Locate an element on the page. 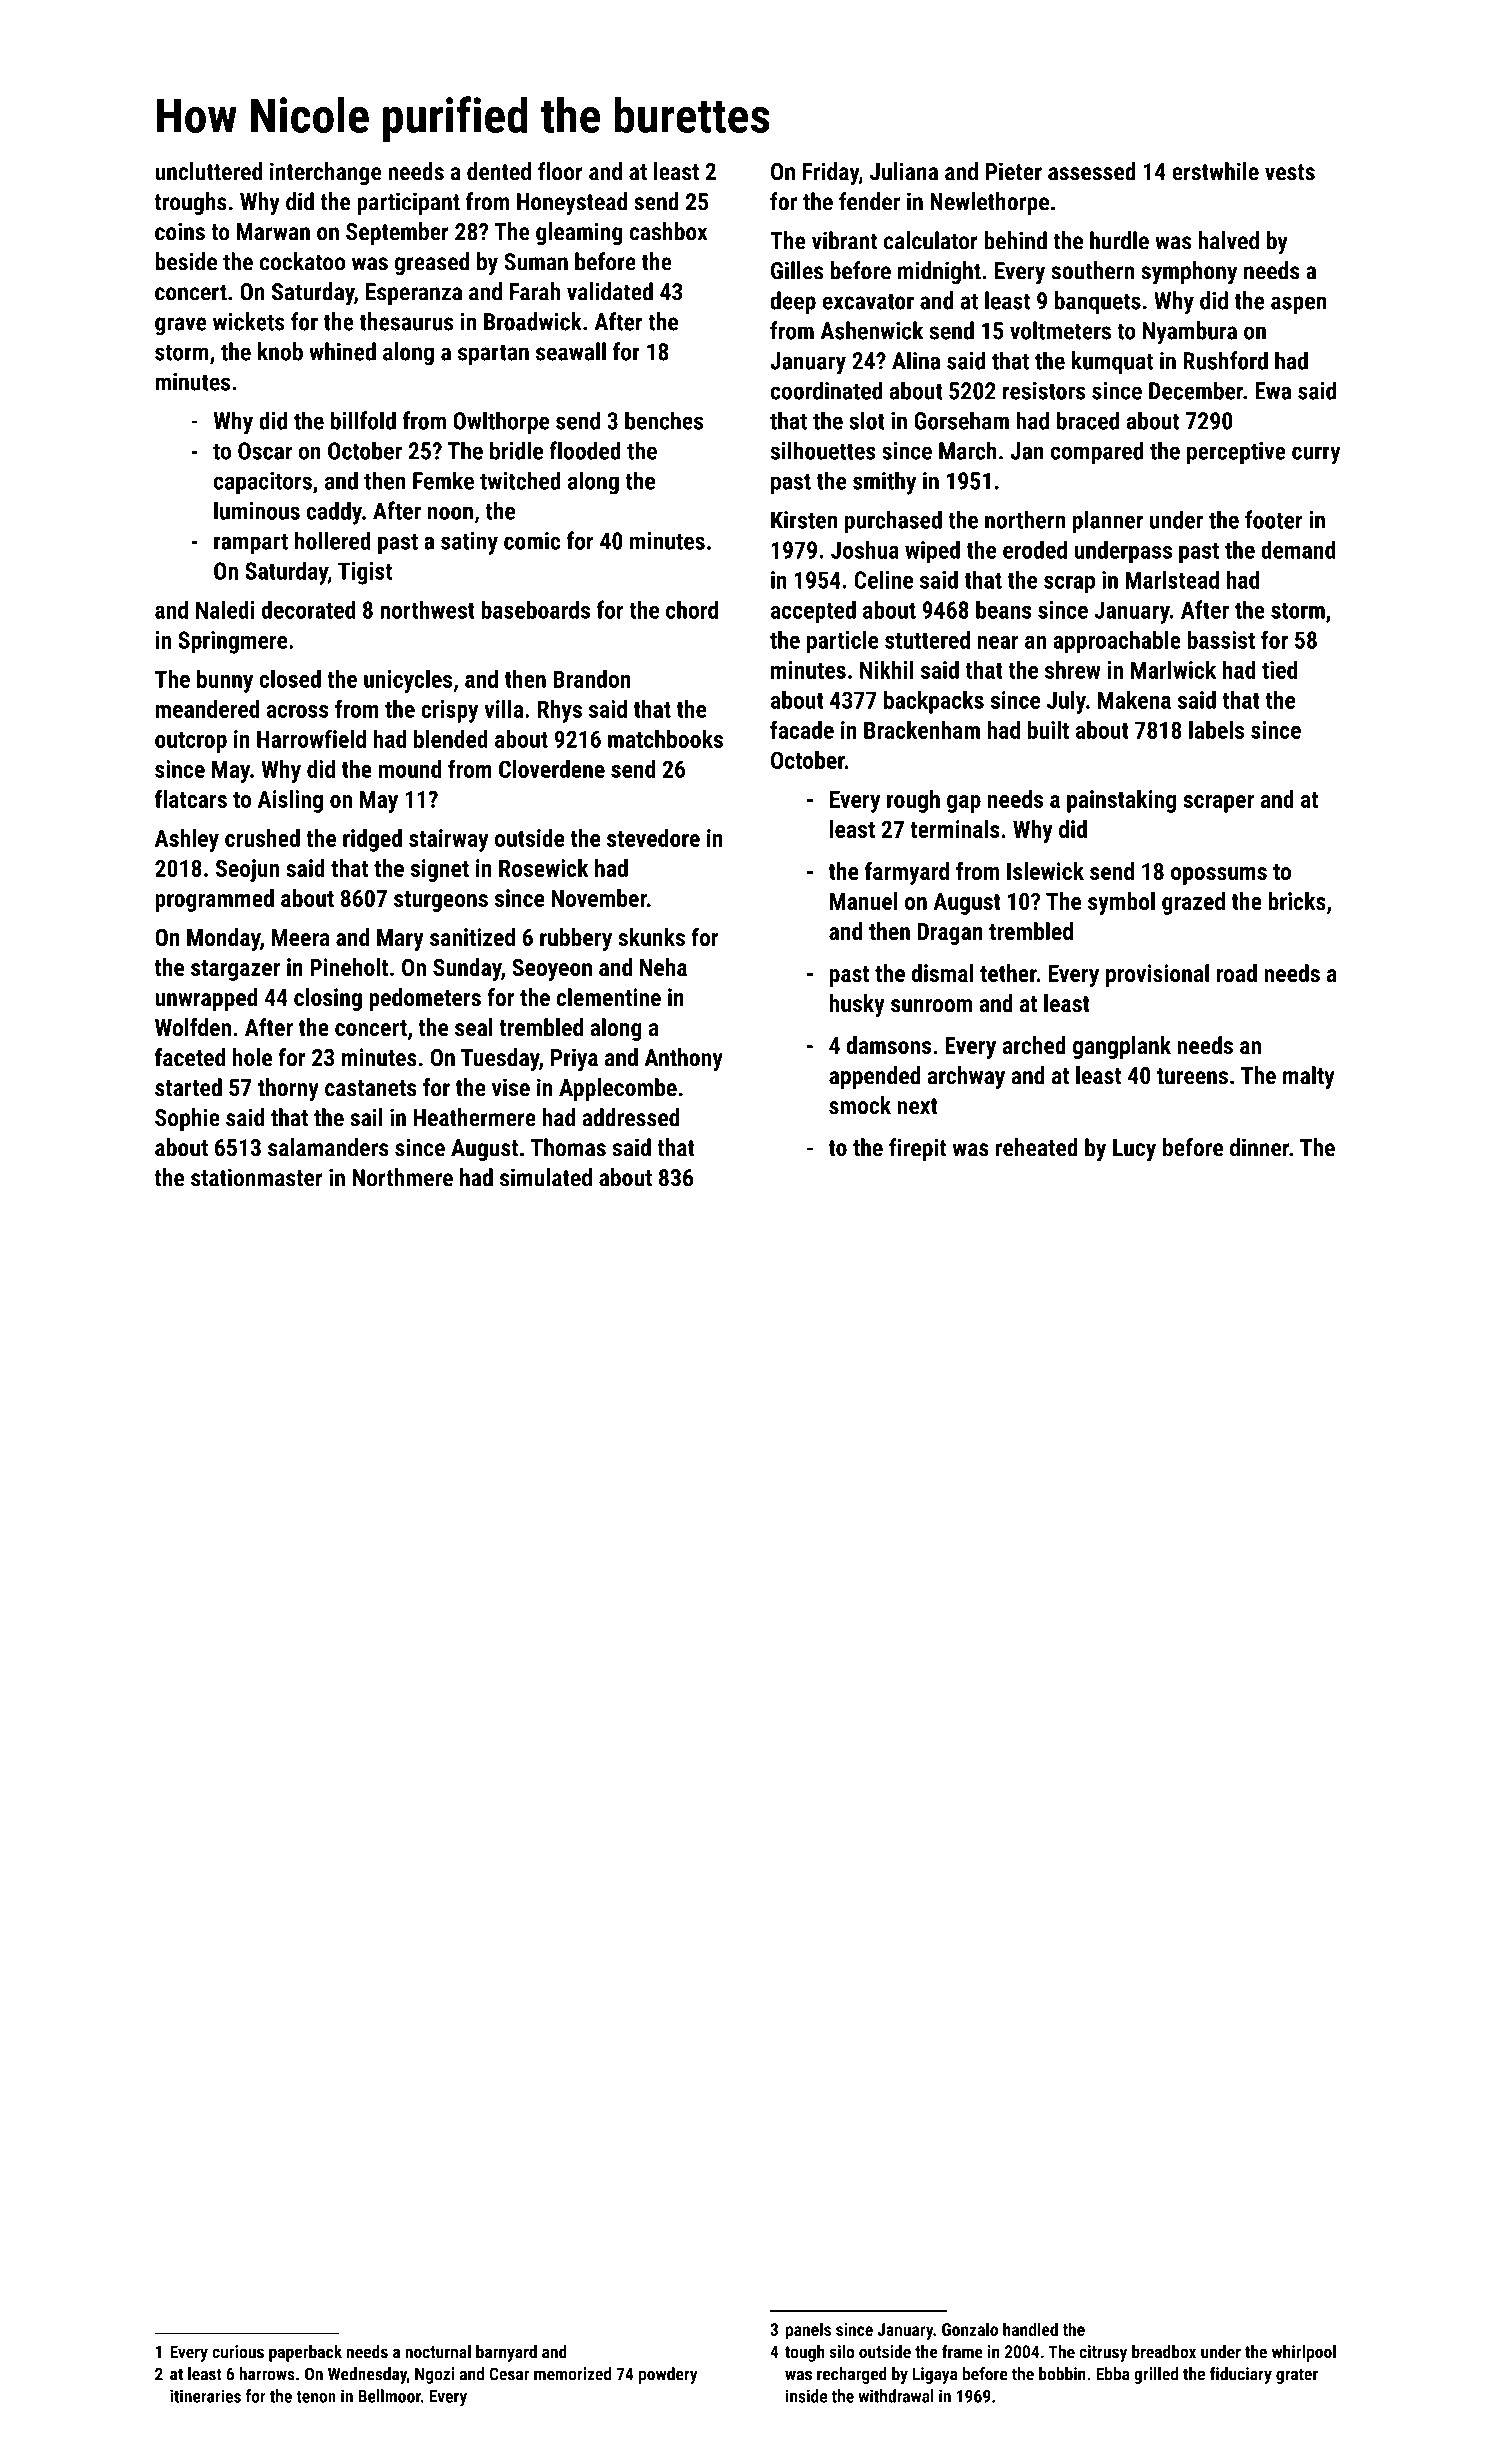 The image size is (1496, 2464). kumquat is located at coordinates (1112, 362).
